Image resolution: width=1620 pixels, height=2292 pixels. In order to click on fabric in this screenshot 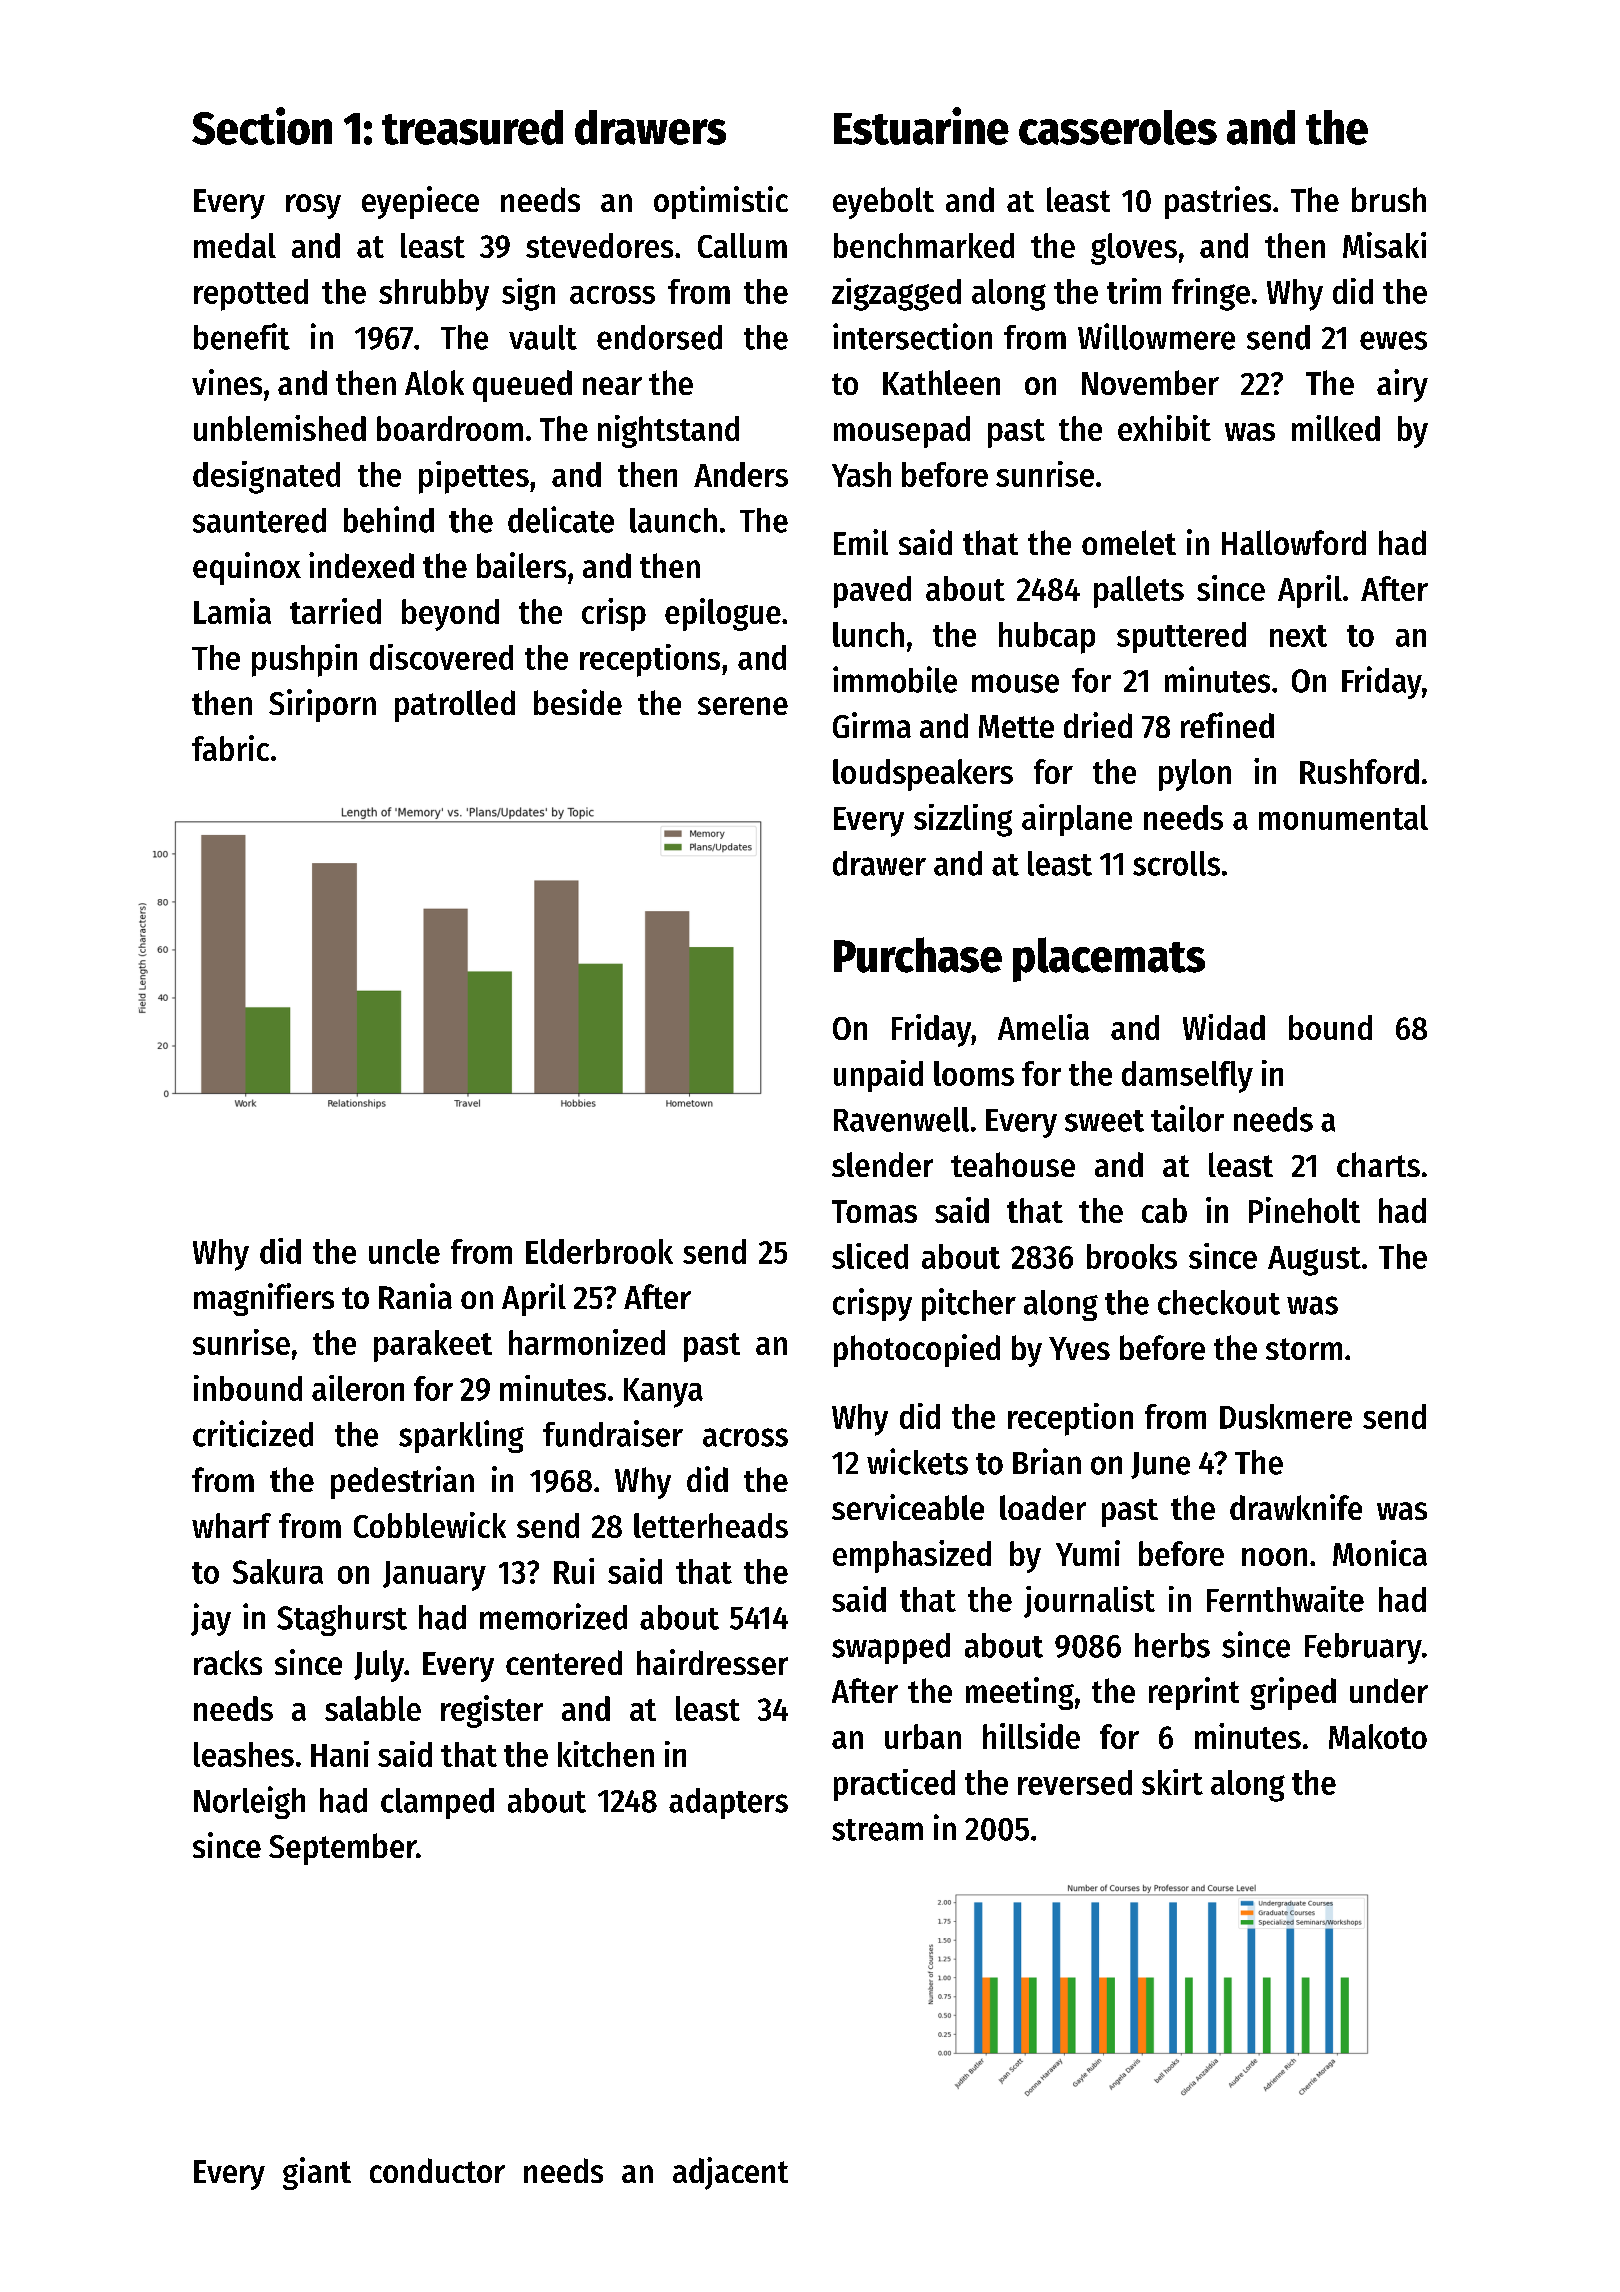, I will do `click(230, 748)`.
